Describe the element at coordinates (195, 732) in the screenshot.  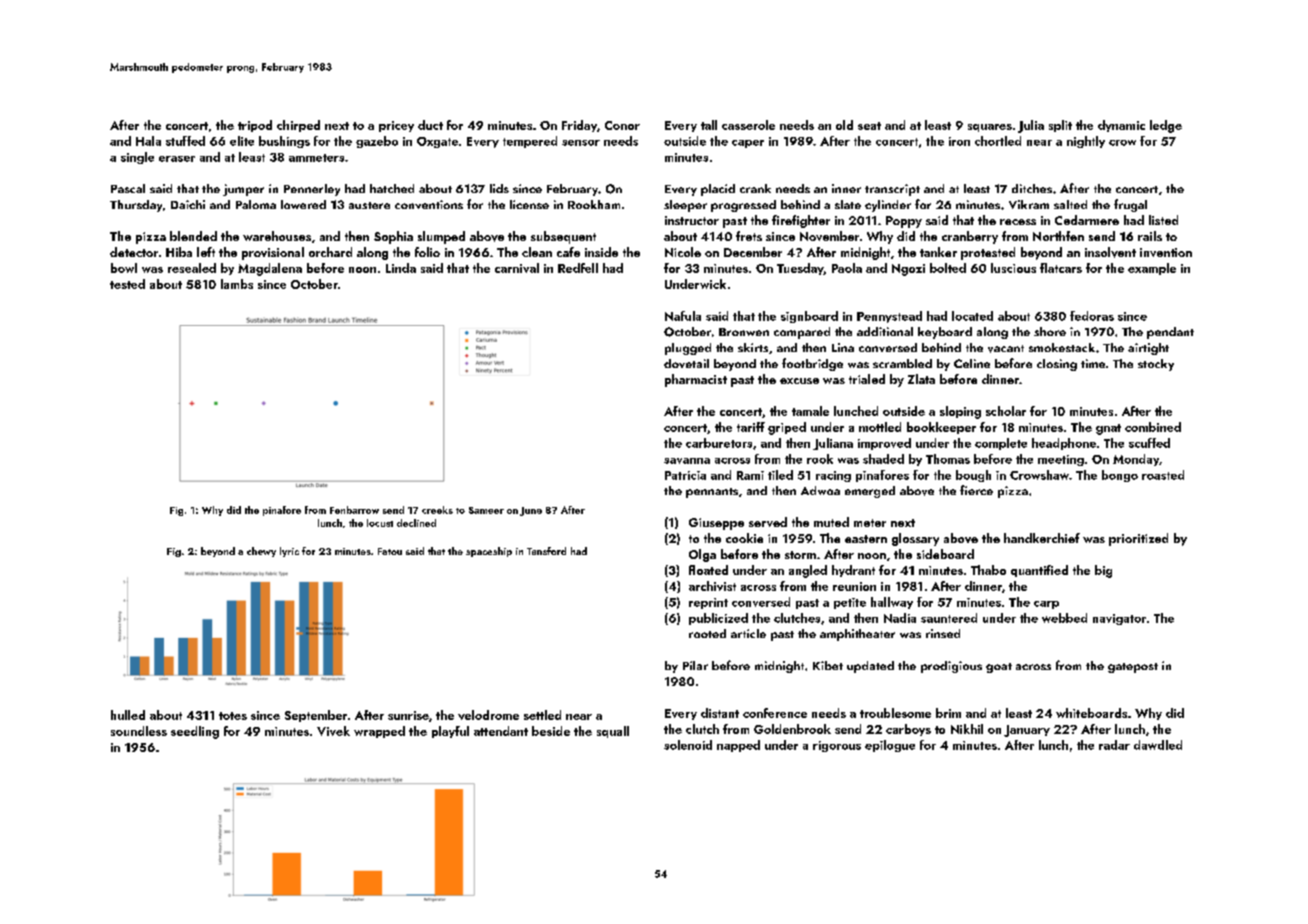
I see `seedling` at that location.
